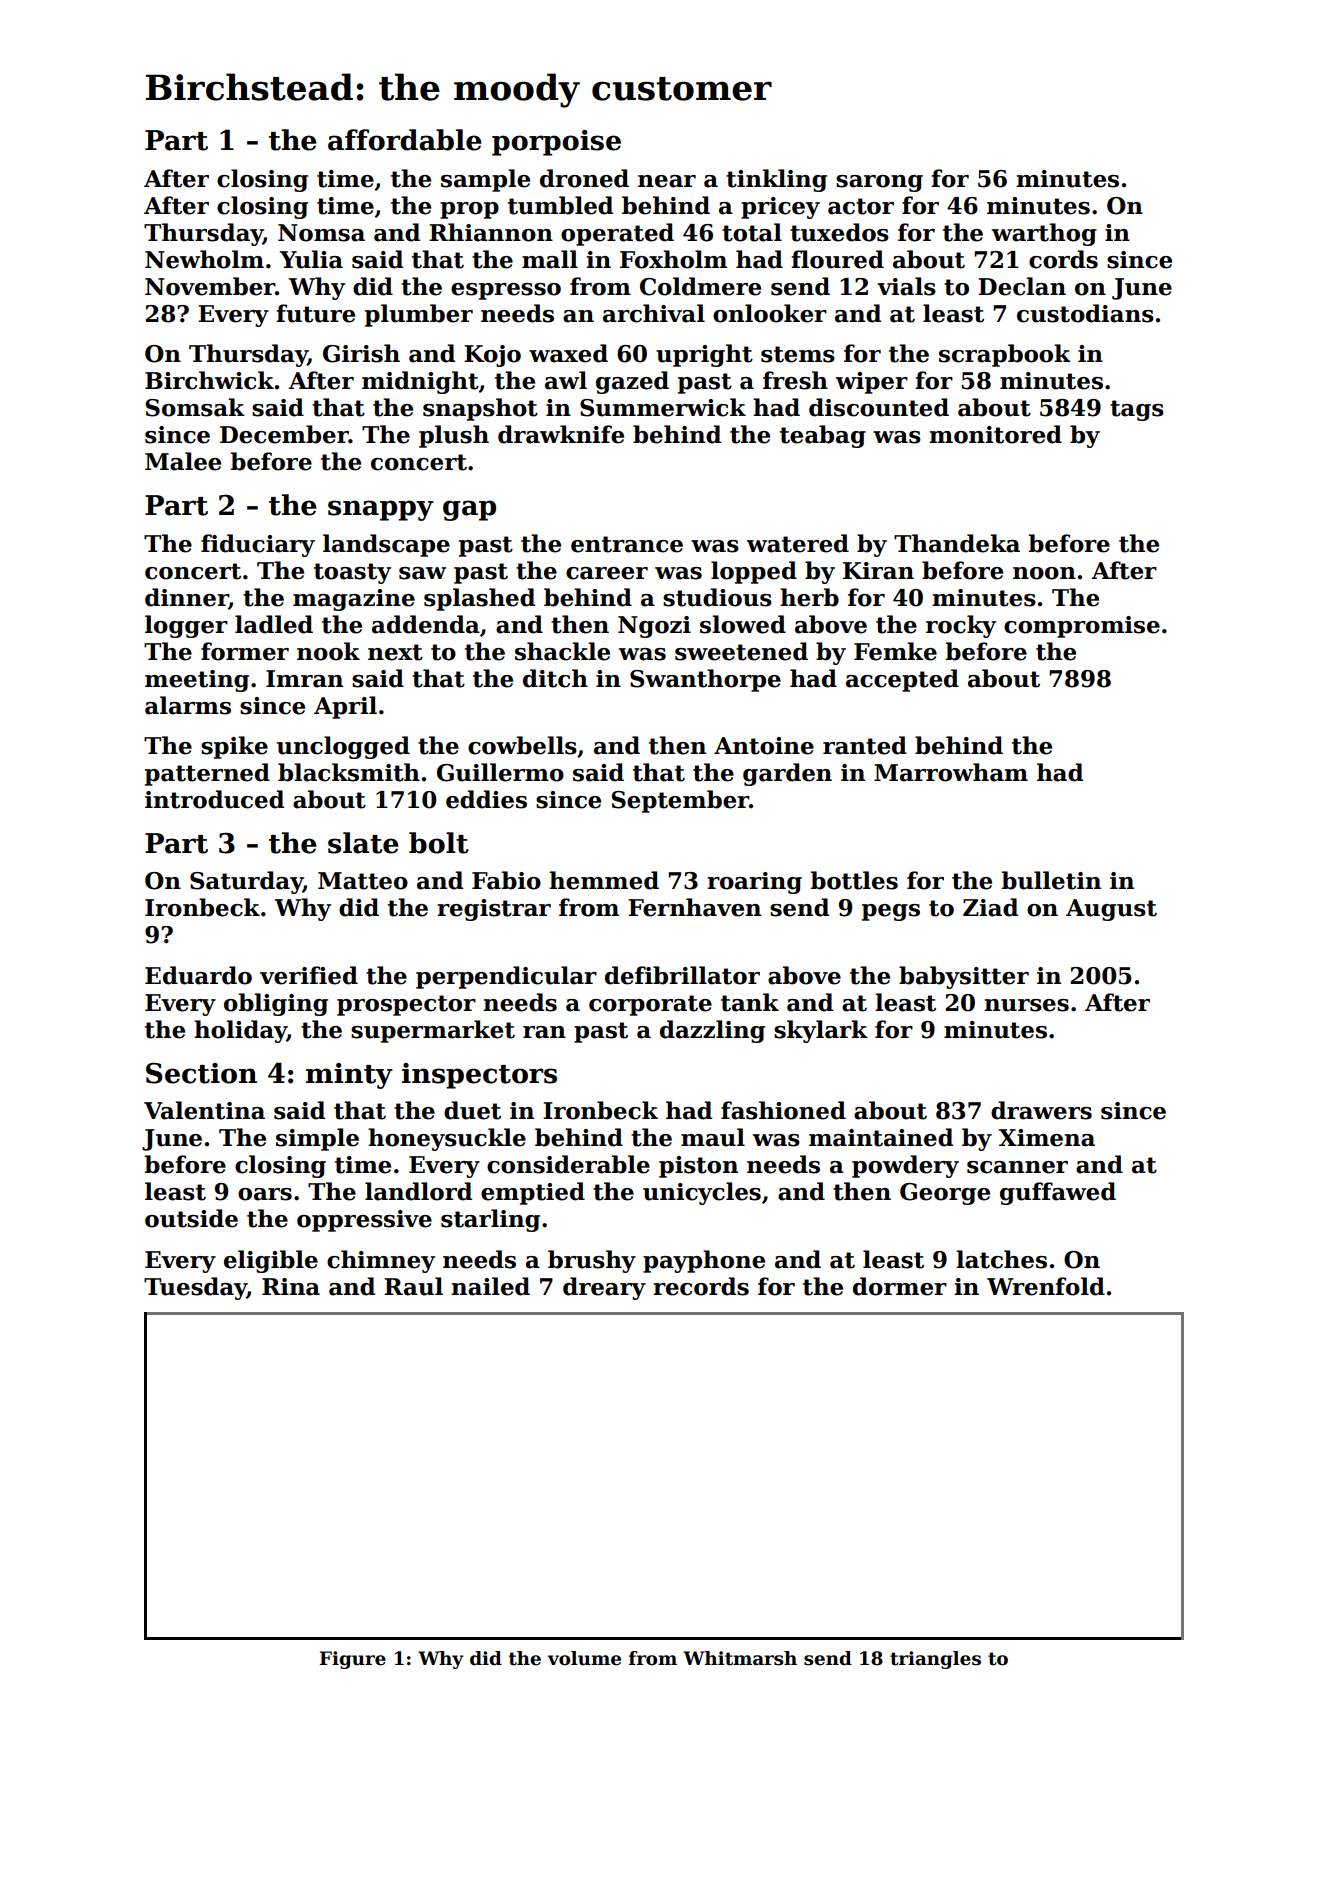 The height and width of the image is (1879, 1328). I want to click on stems, so click(798, 354).
